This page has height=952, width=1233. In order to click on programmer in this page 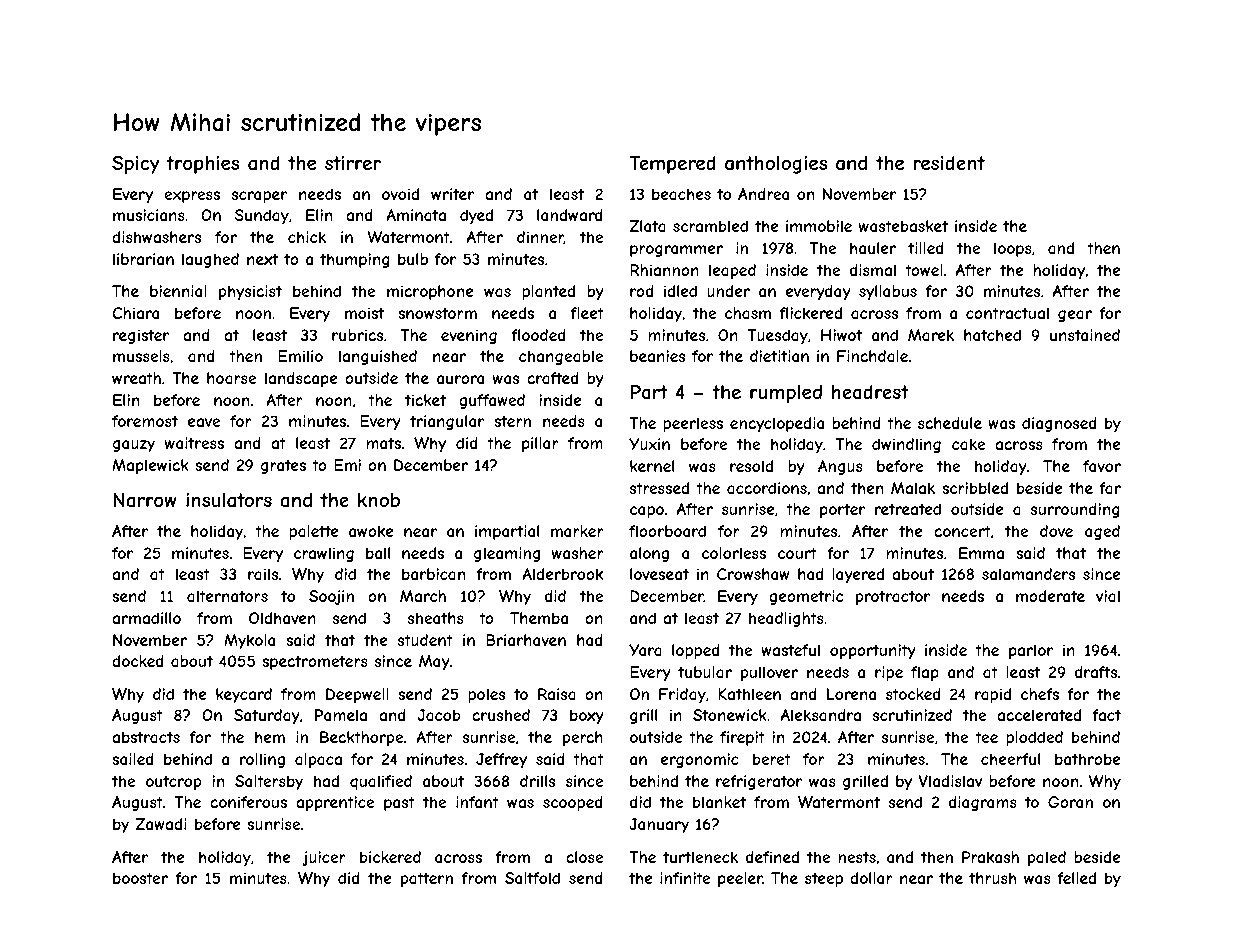, I will do `click(676, 251)`.
